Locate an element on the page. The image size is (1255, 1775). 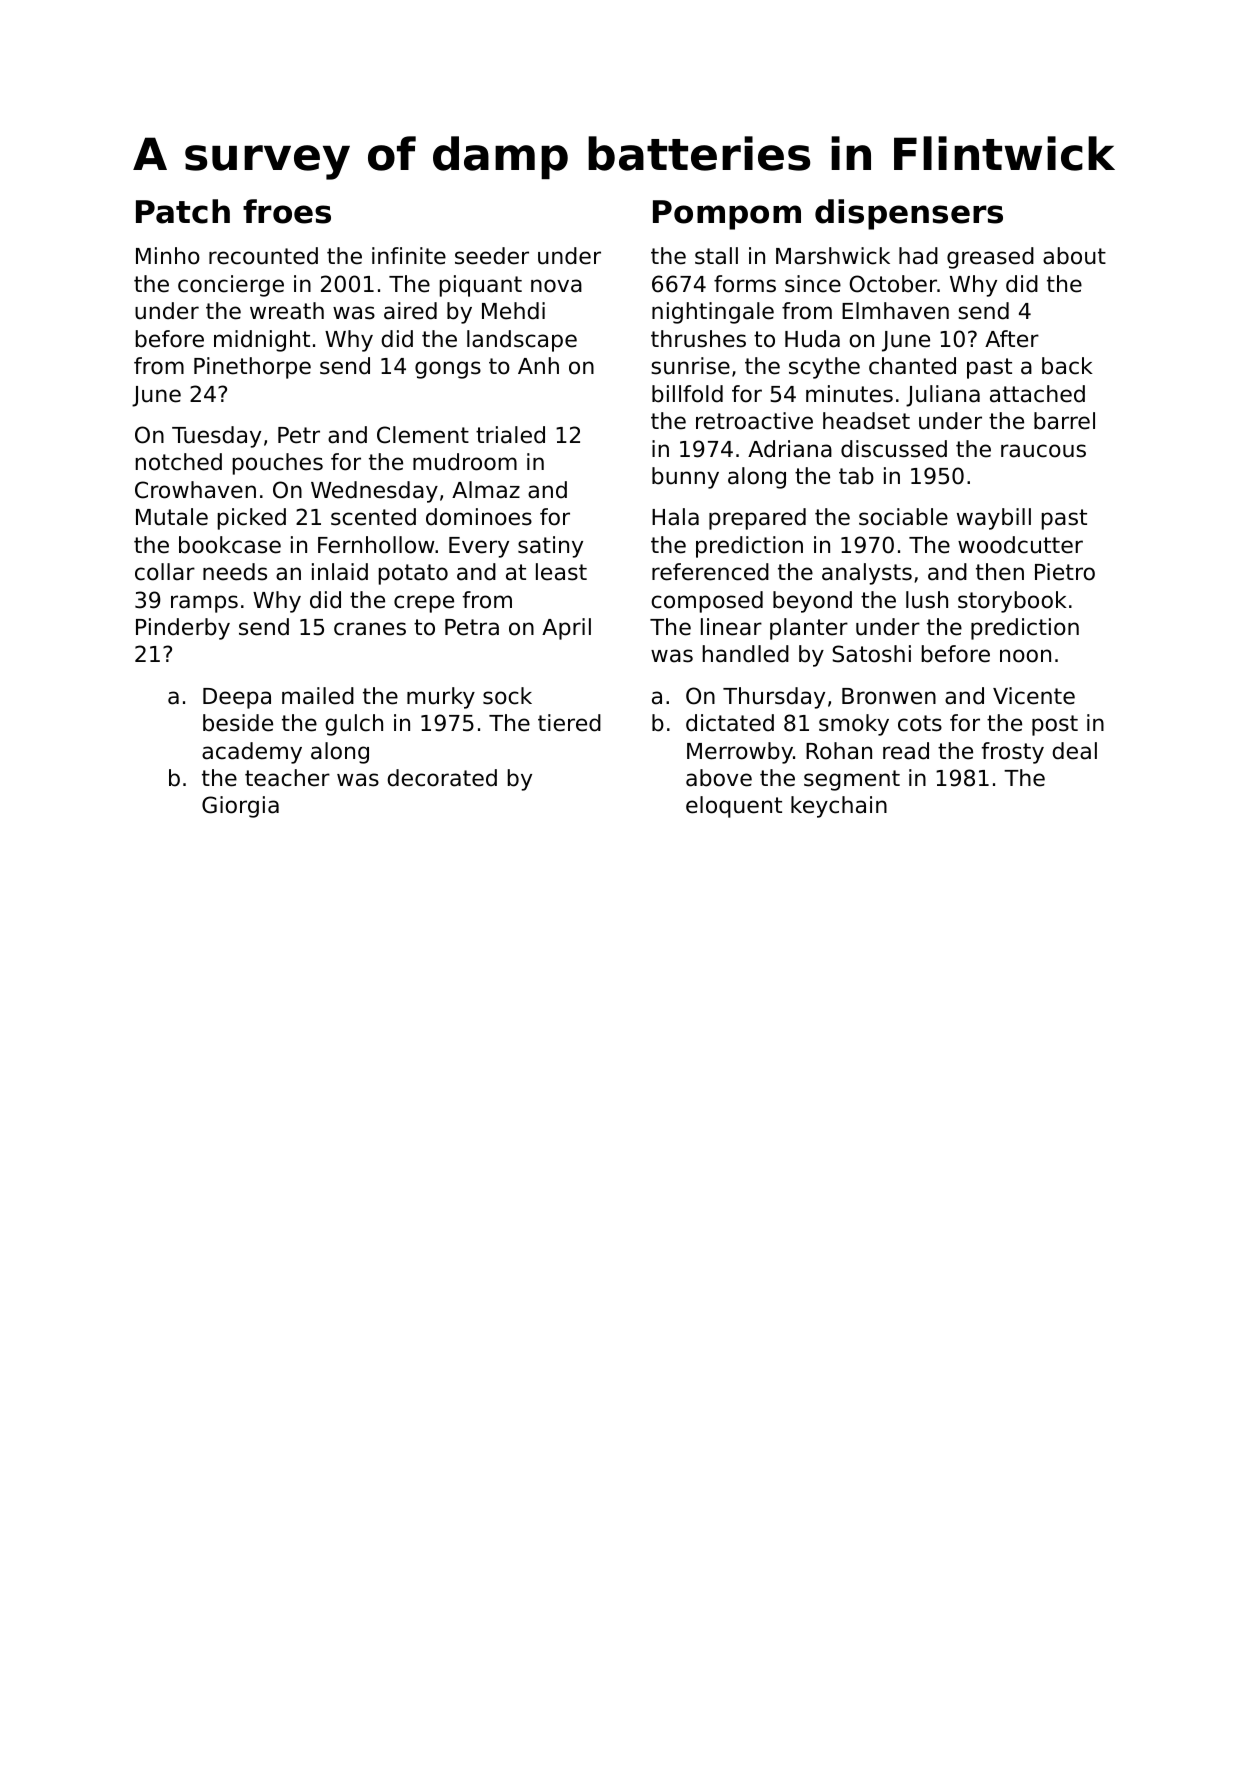
froes is located at coordinates (287, 211).
